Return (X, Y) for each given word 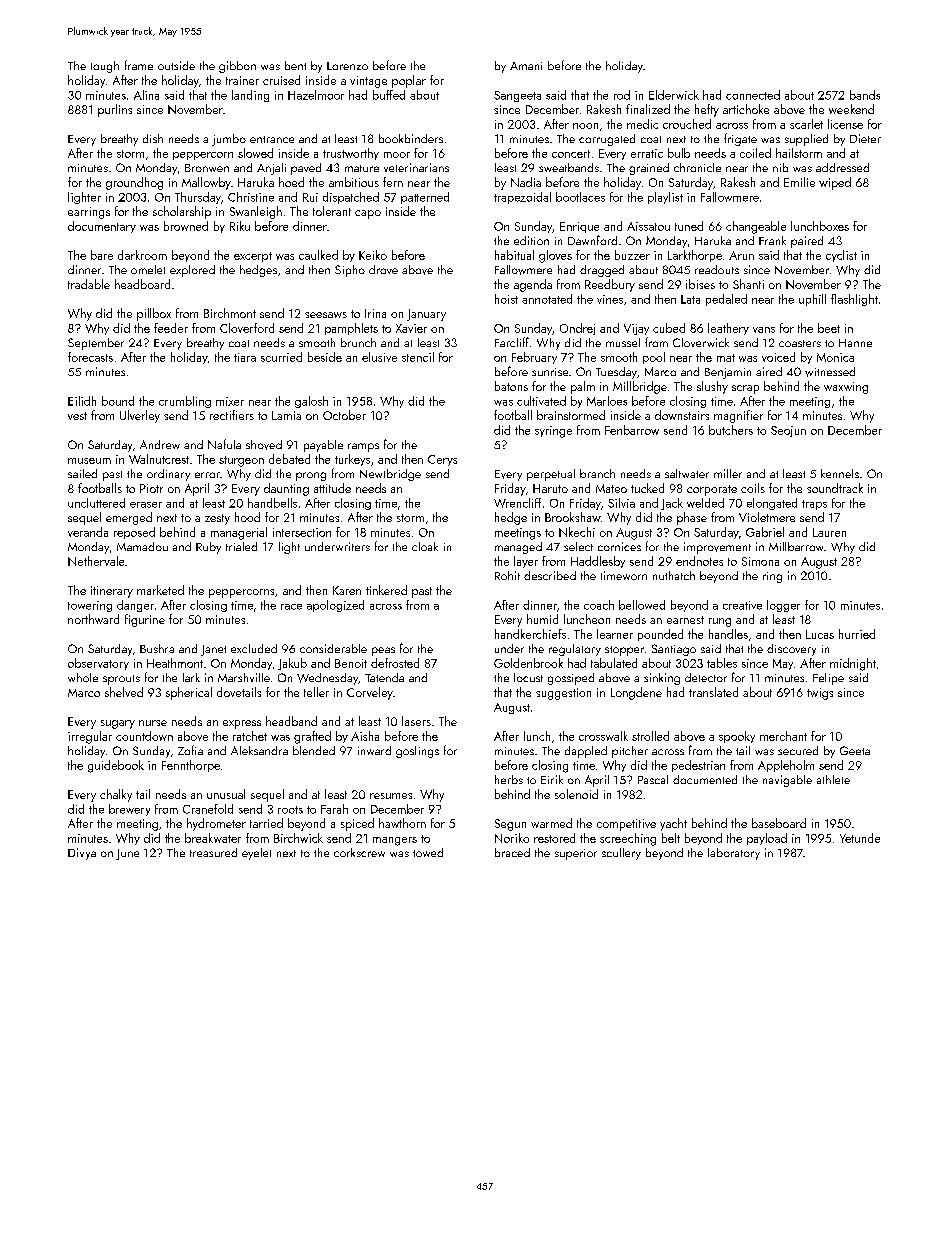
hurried (857, 634)
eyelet (256, 854)
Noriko (512, 838)
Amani (526, 66)
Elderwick (674, 95)
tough (105, 67)
